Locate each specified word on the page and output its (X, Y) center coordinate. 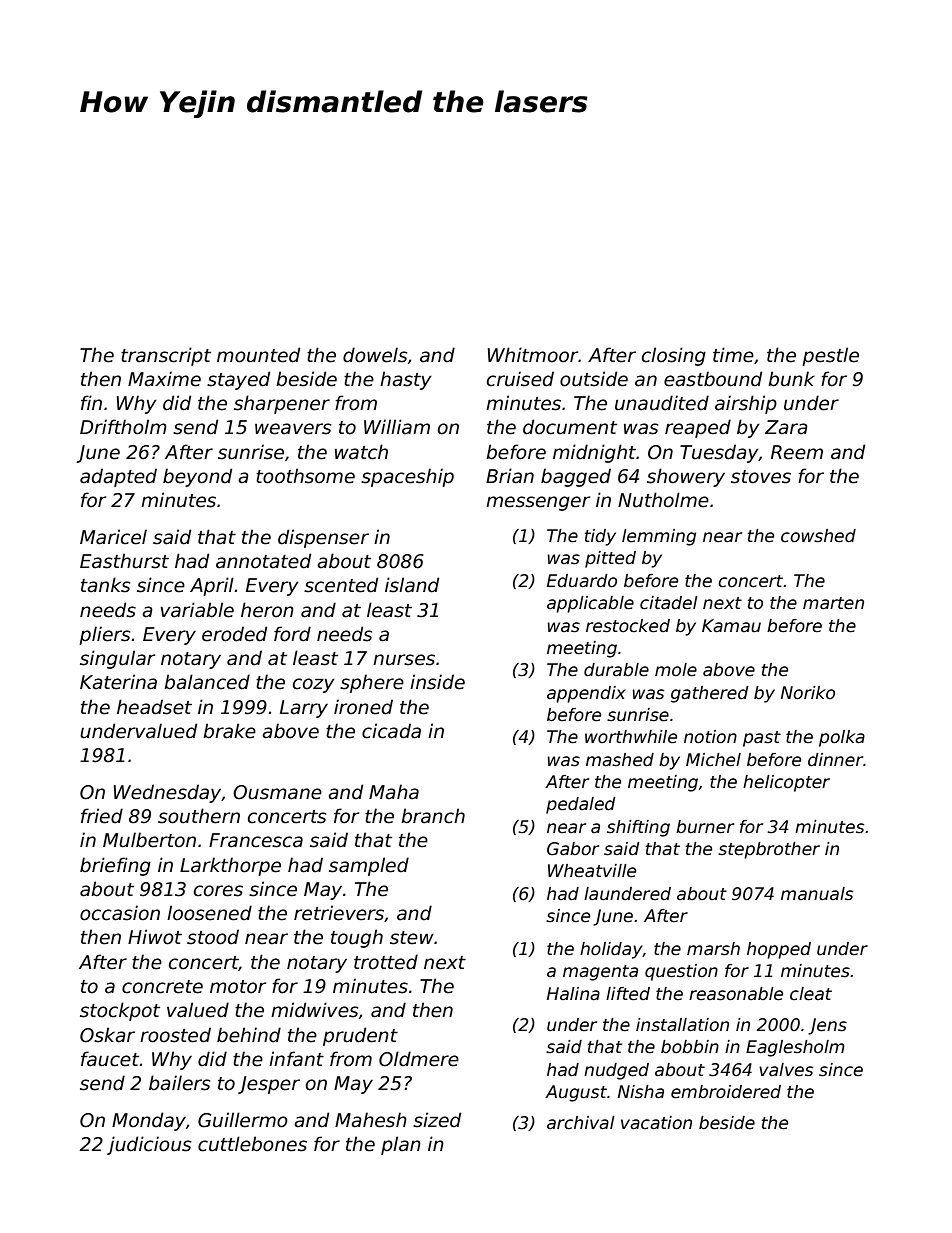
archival (581, 1123)
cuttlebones (252, 1144)
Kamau (731, 626)
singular (117, 659)
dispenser (323, 538)
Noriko (808, 693)
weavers (293, 429)
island (412, 585)
